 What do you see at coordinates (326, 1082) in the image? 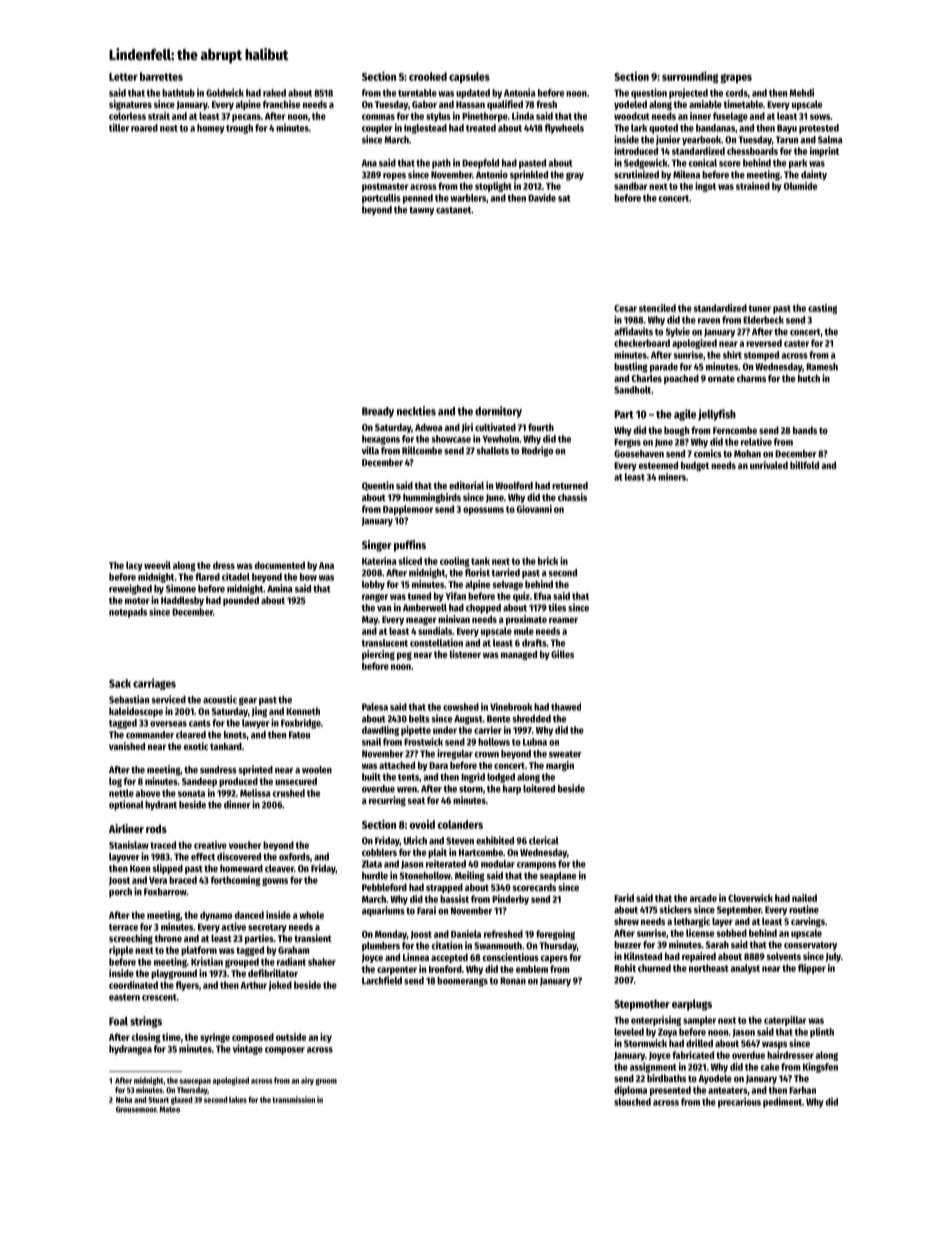
I see `groom` at bounding box center [326, 1082].
